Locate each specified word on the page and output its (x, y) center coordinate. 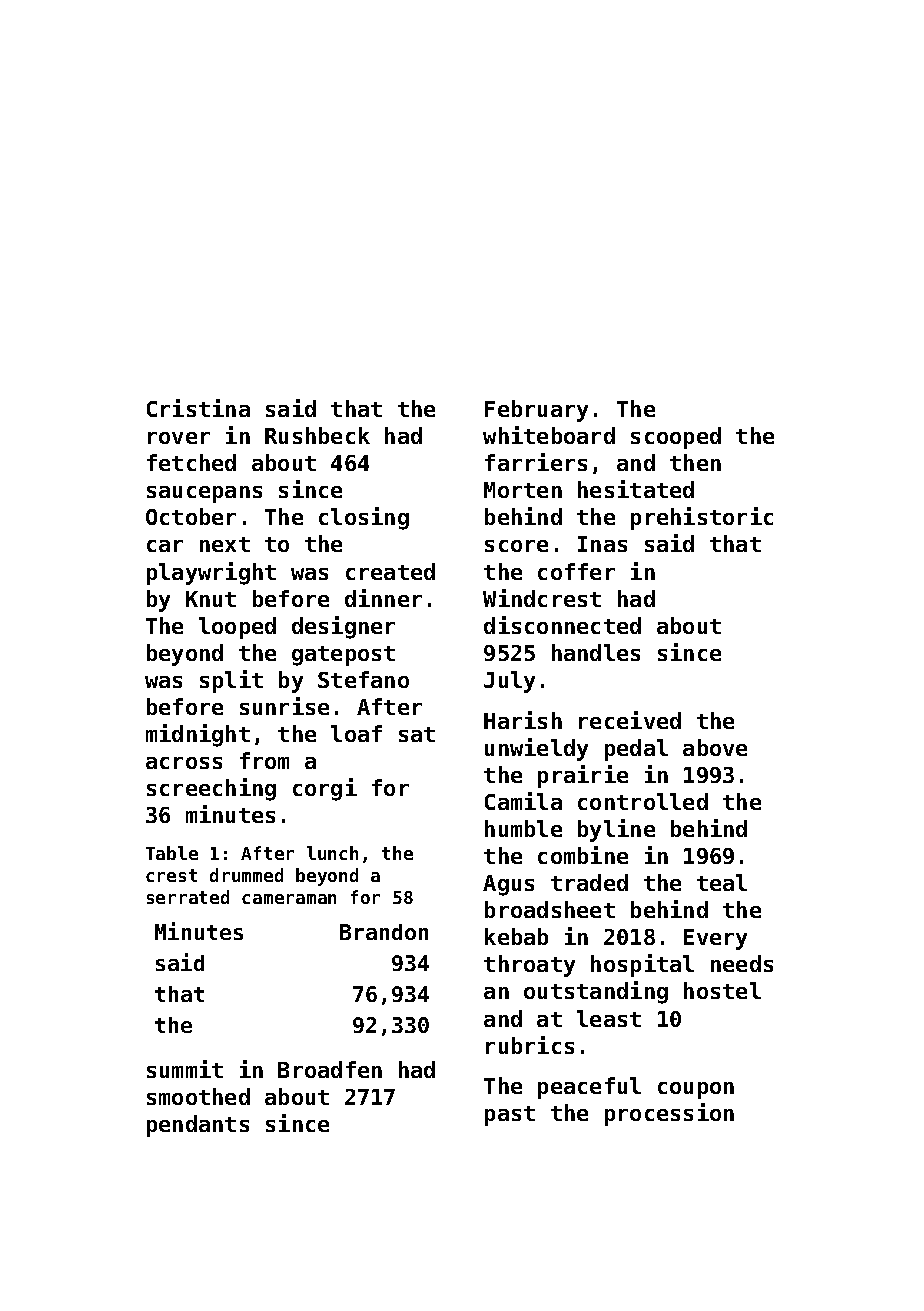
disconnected (562, 625)
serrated (188, 897)
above (715, 747)
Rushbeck (317, 435)
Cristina (198, 408)
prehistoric (702, 518)
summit (185, 1069)
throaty (529, 966)
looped (237, 628)
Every (715, 939)
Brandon (384, 932)
